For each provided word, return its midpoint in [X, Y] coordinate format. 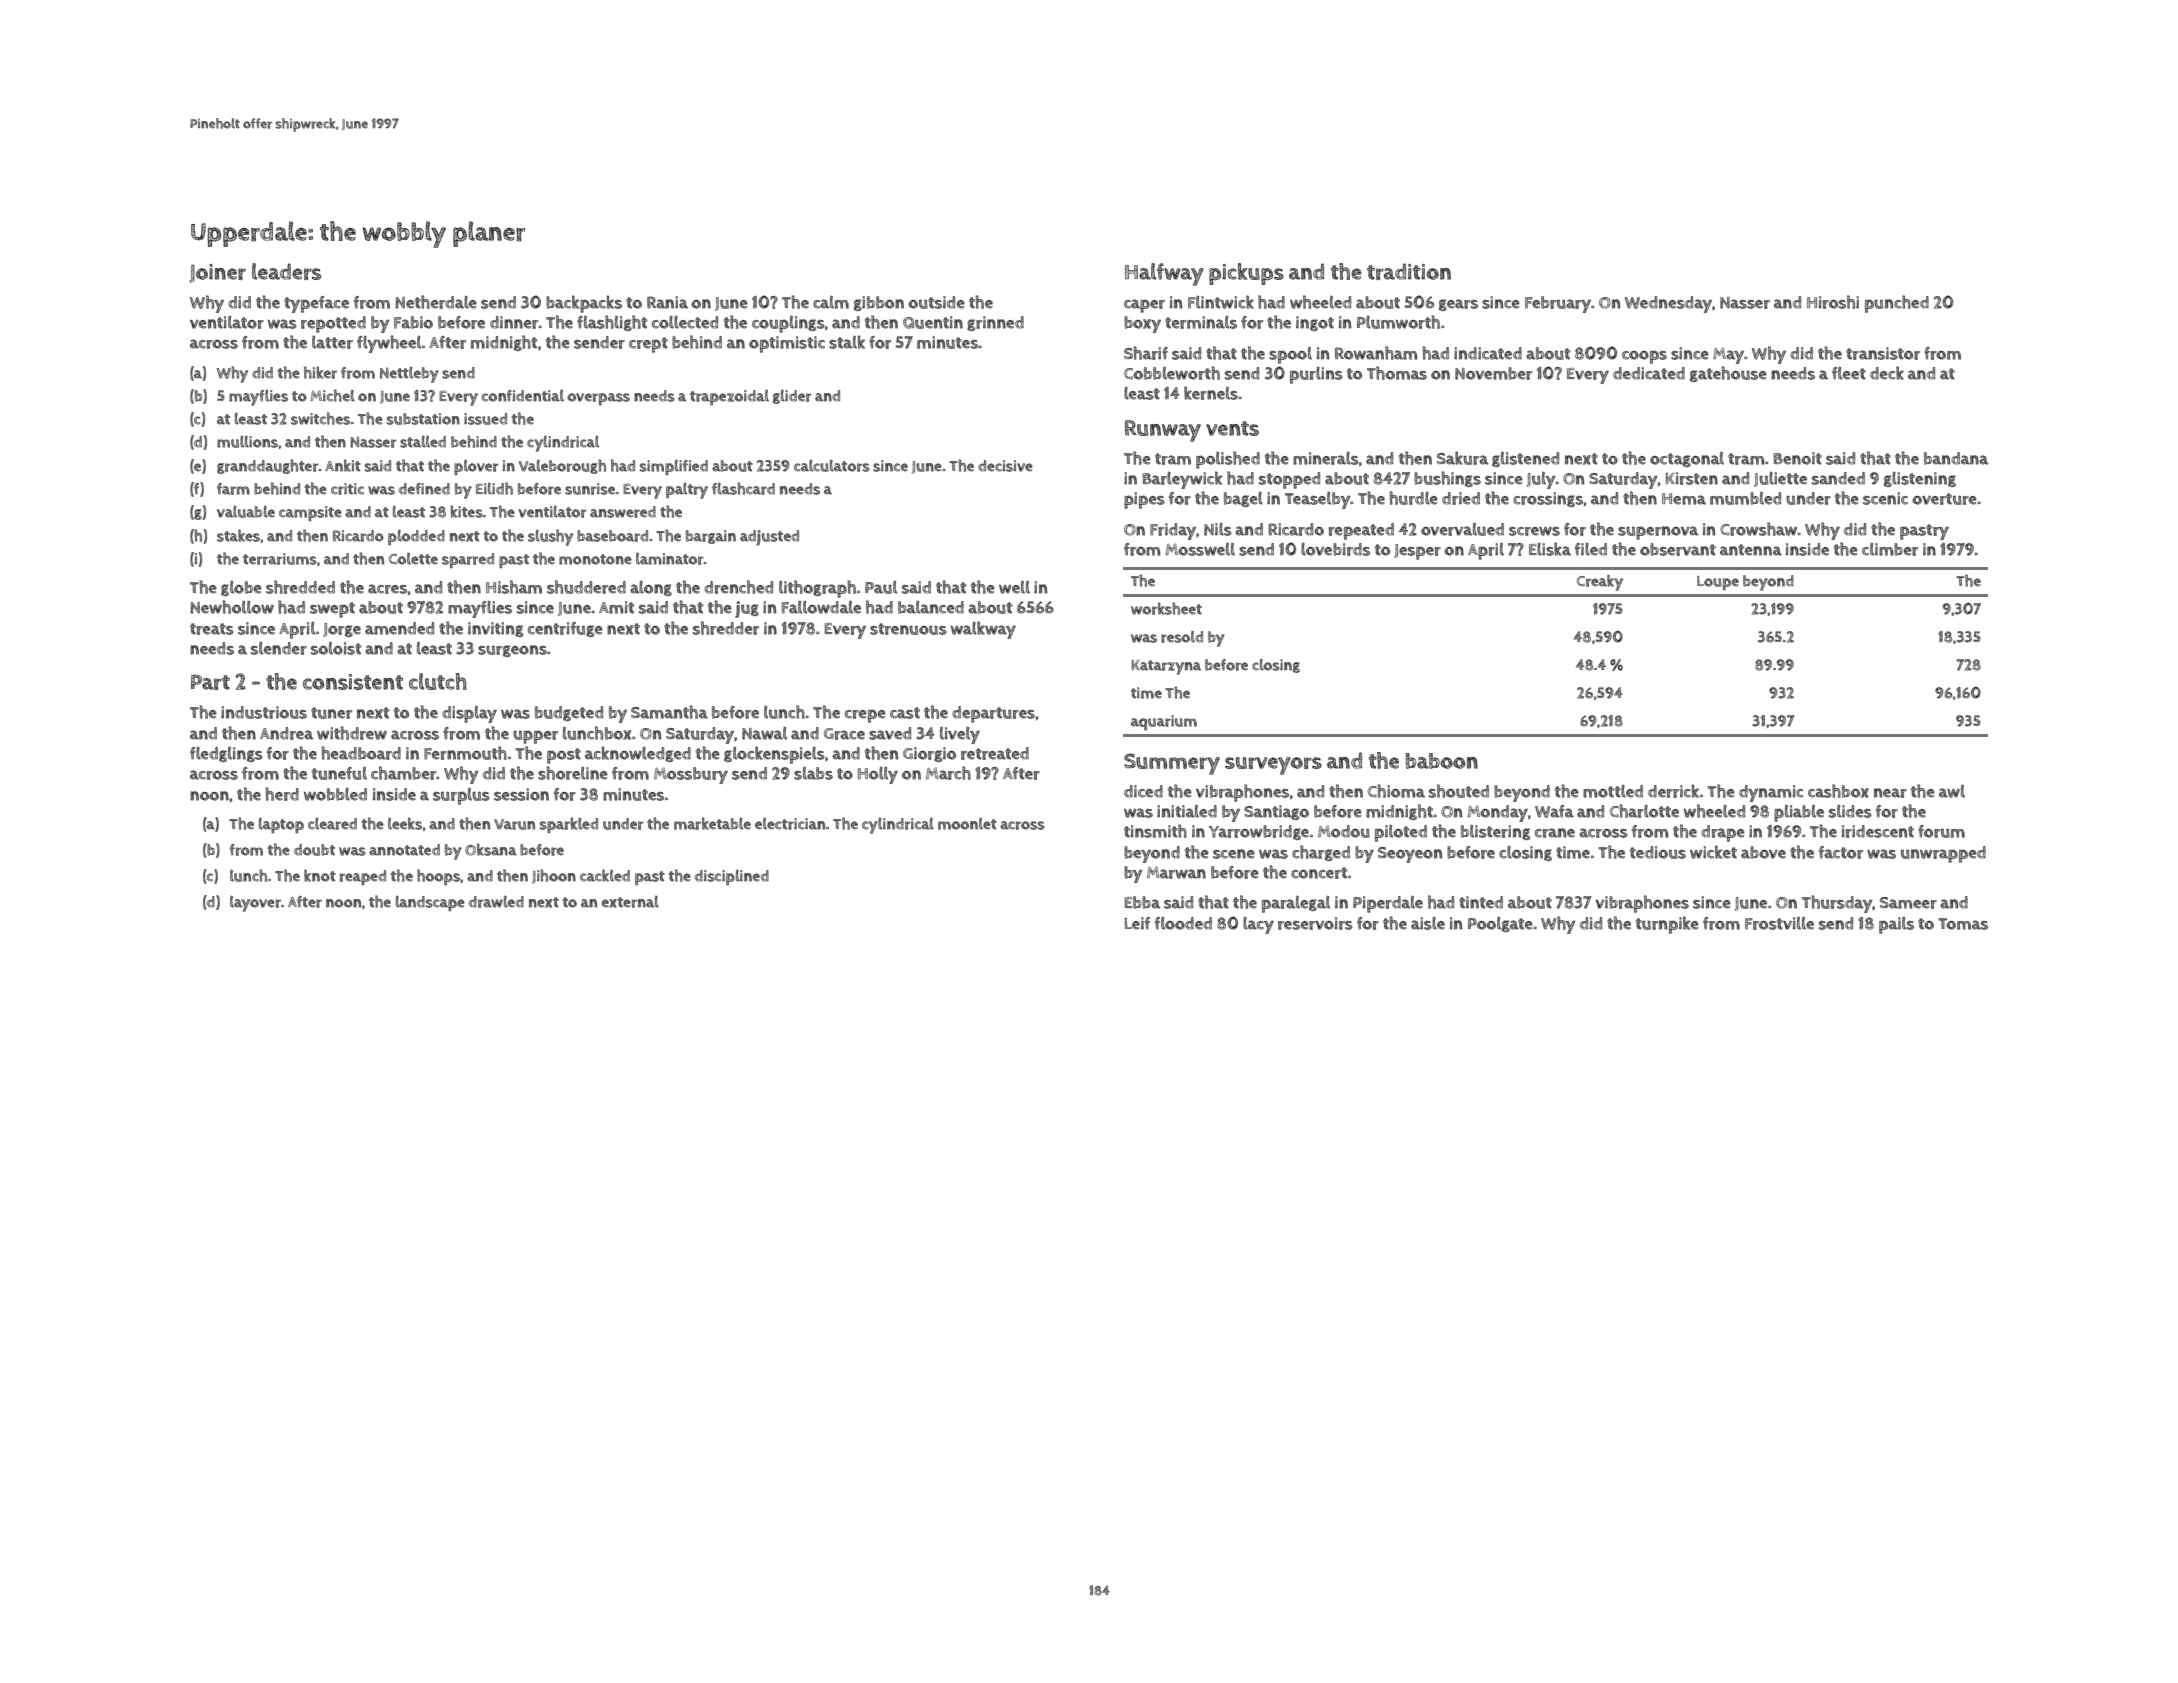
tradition [1409, 271]
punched [1897, 304]
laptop [281, 826]
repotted [333, 324]
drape [1723, 833]
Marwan [1176, 872]
